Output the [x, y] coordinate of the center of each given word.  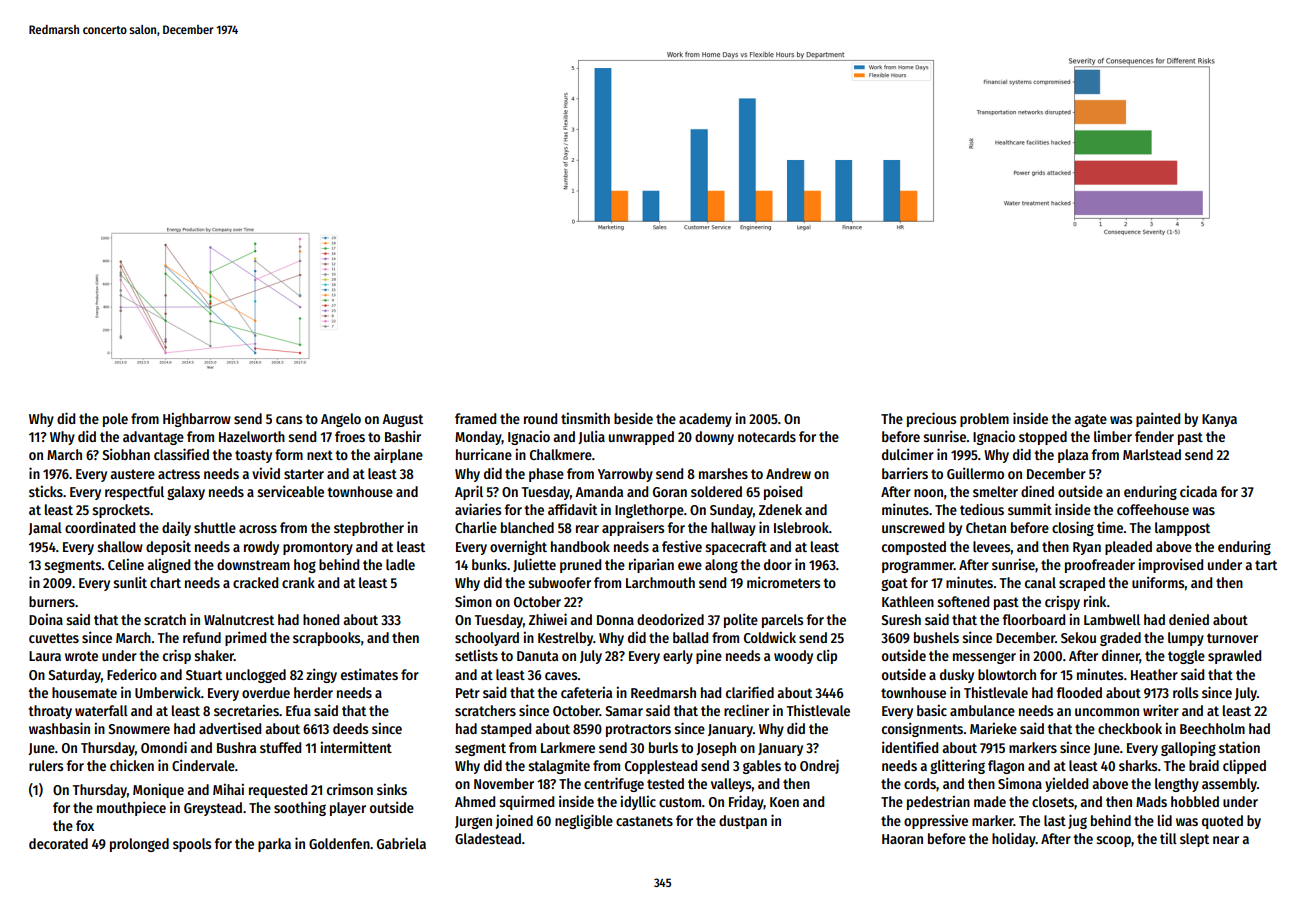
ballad [690, 637]
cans [289, 420]
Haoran [902, 839]
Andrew [788, 473]
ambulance [982, 710]
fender [1154, 436]
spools [192, 845]
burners [52, 601]
